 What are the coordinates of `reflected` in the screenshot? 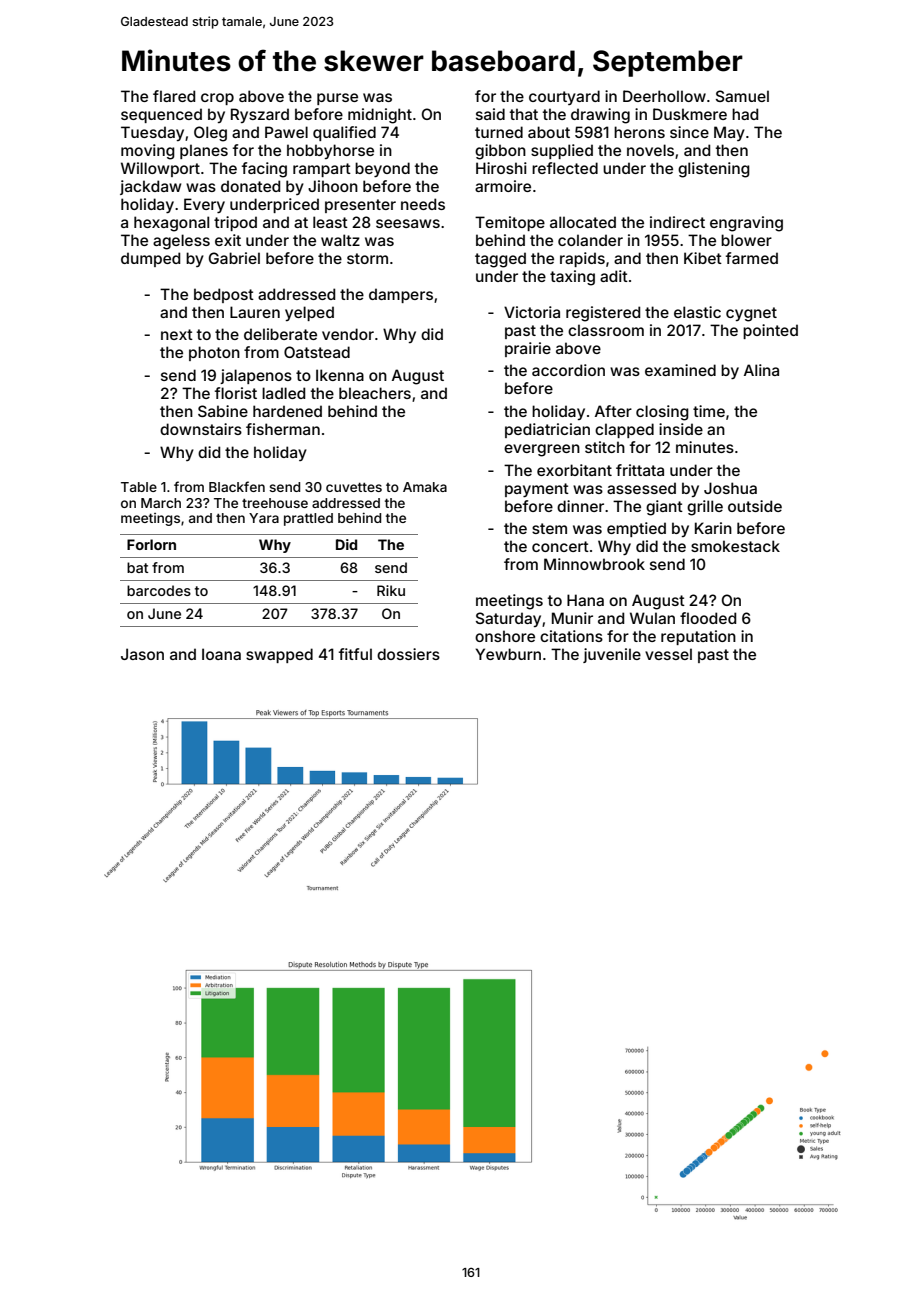 It's located at (565, 168).
